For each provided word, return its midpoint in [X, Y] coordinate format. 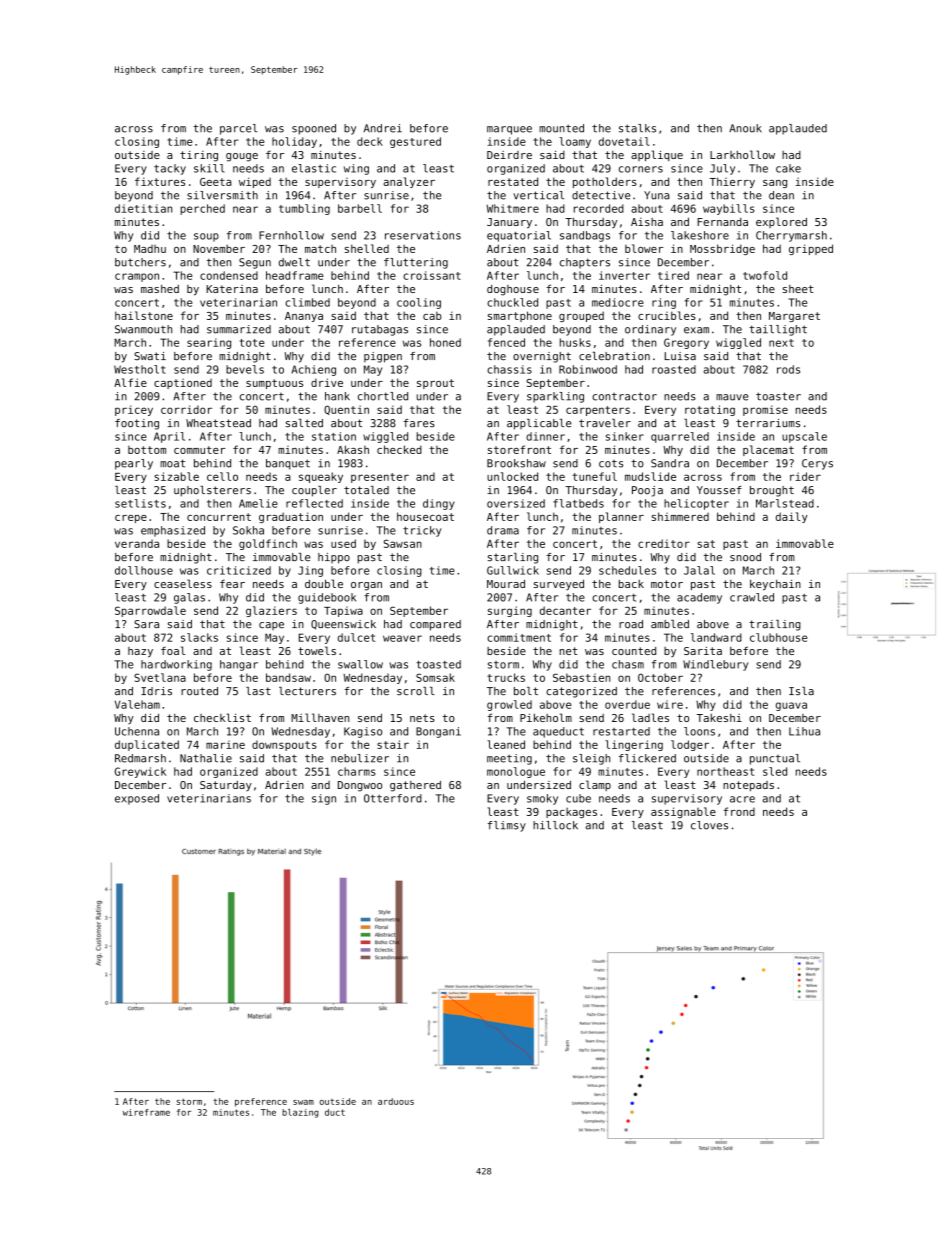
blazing [300, 1113]
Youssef [719, 490]
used [343, 543]
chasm [628, 664]
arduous [396, 1101]
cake [788, 168]
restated [513, 181]
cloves [709, 825]
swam [303, 1102]
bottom [147, 450]
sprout [435, 384]
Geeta [216, 182]
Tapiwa [343, 611]
